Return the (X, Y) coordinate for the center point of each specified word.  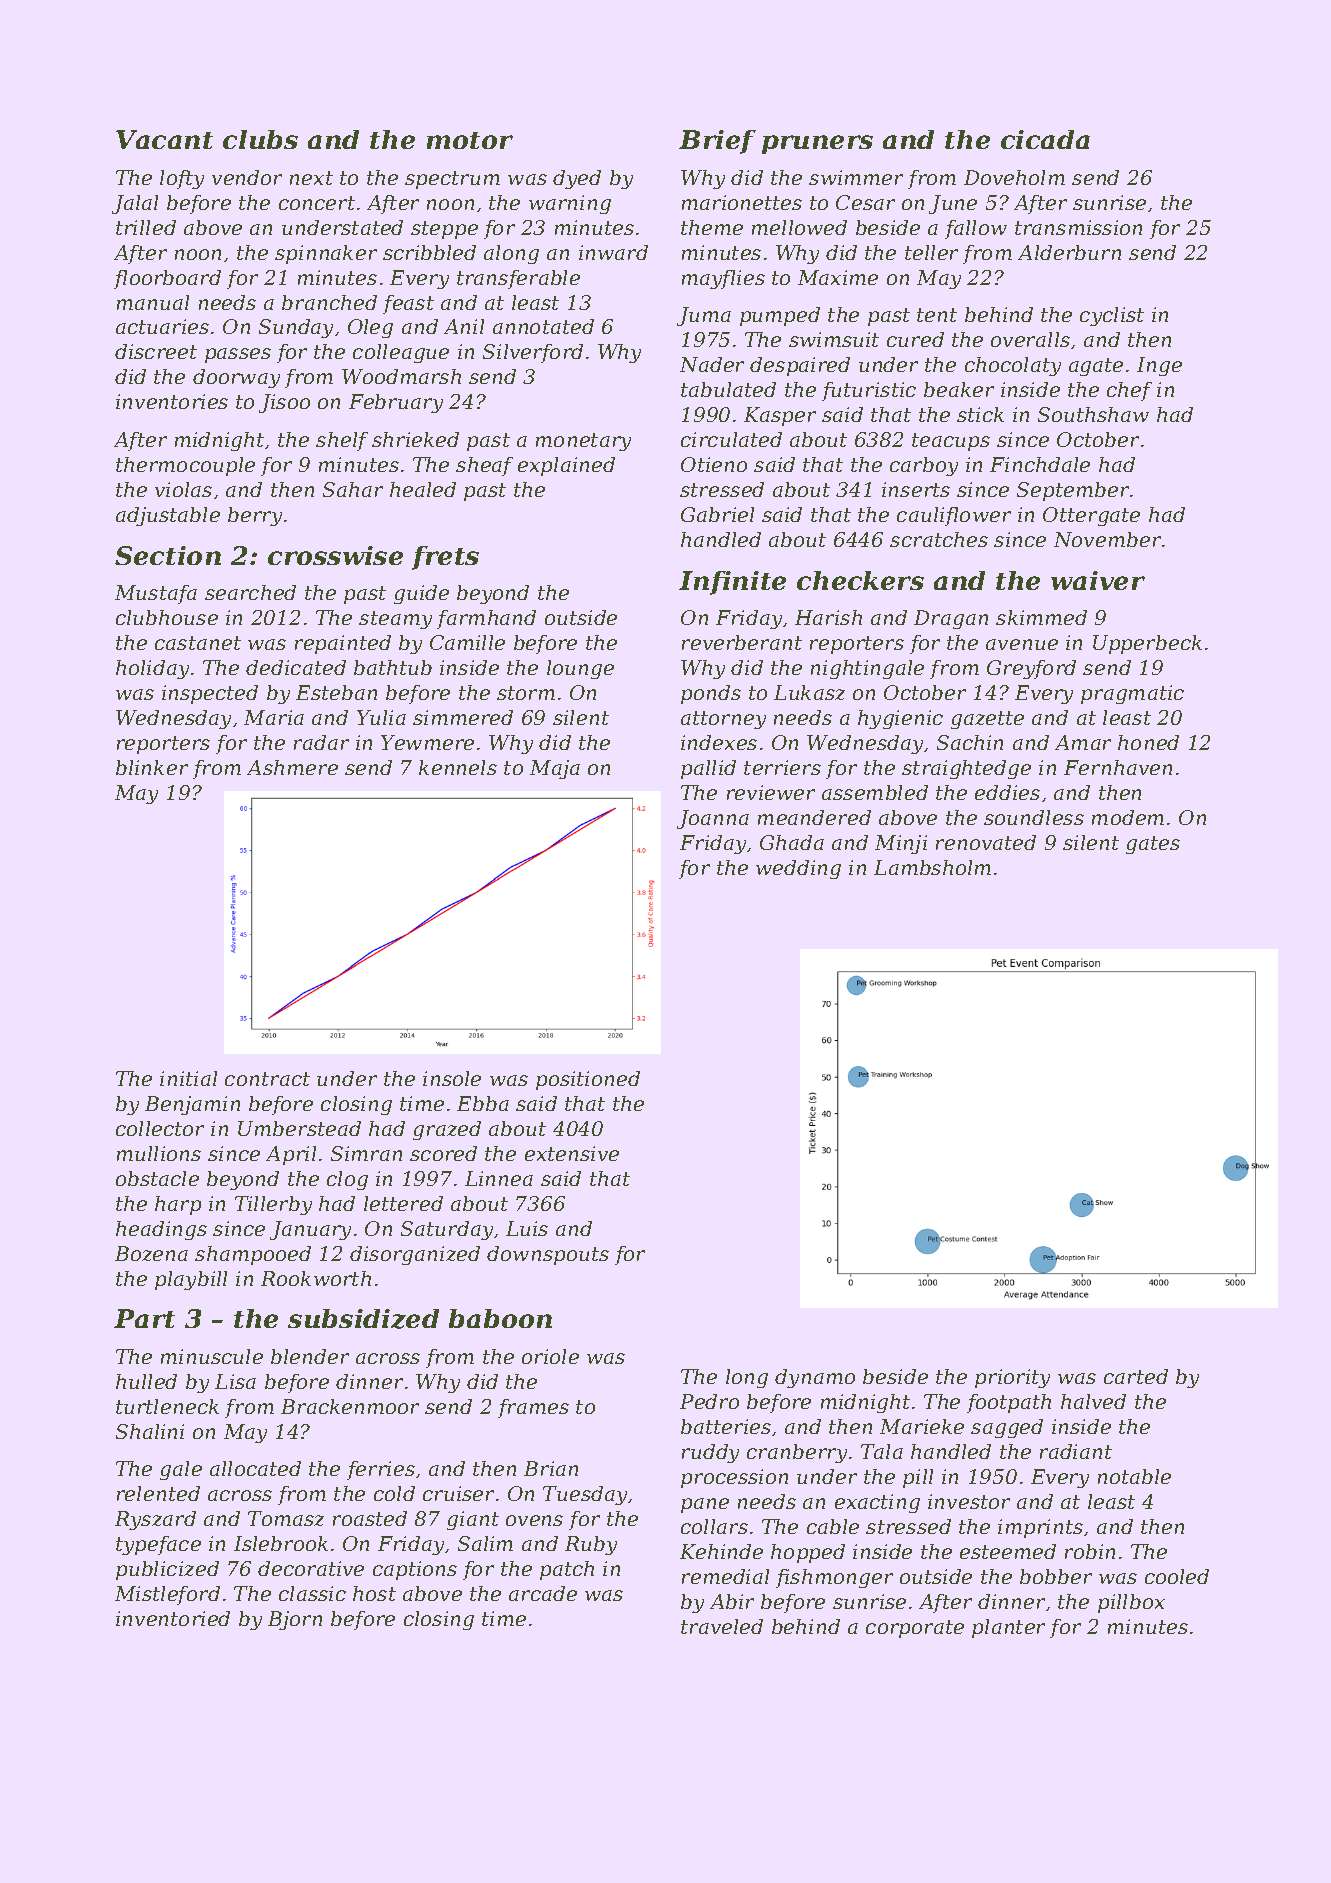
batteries (726, 1426)
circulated (731, 439)
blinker (152, 767)
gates (1153, 845)
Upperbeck (1147, 644)
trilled (146, 227)
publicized (167, 1570)
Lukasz (809, 692)
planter (1008, 1628)
